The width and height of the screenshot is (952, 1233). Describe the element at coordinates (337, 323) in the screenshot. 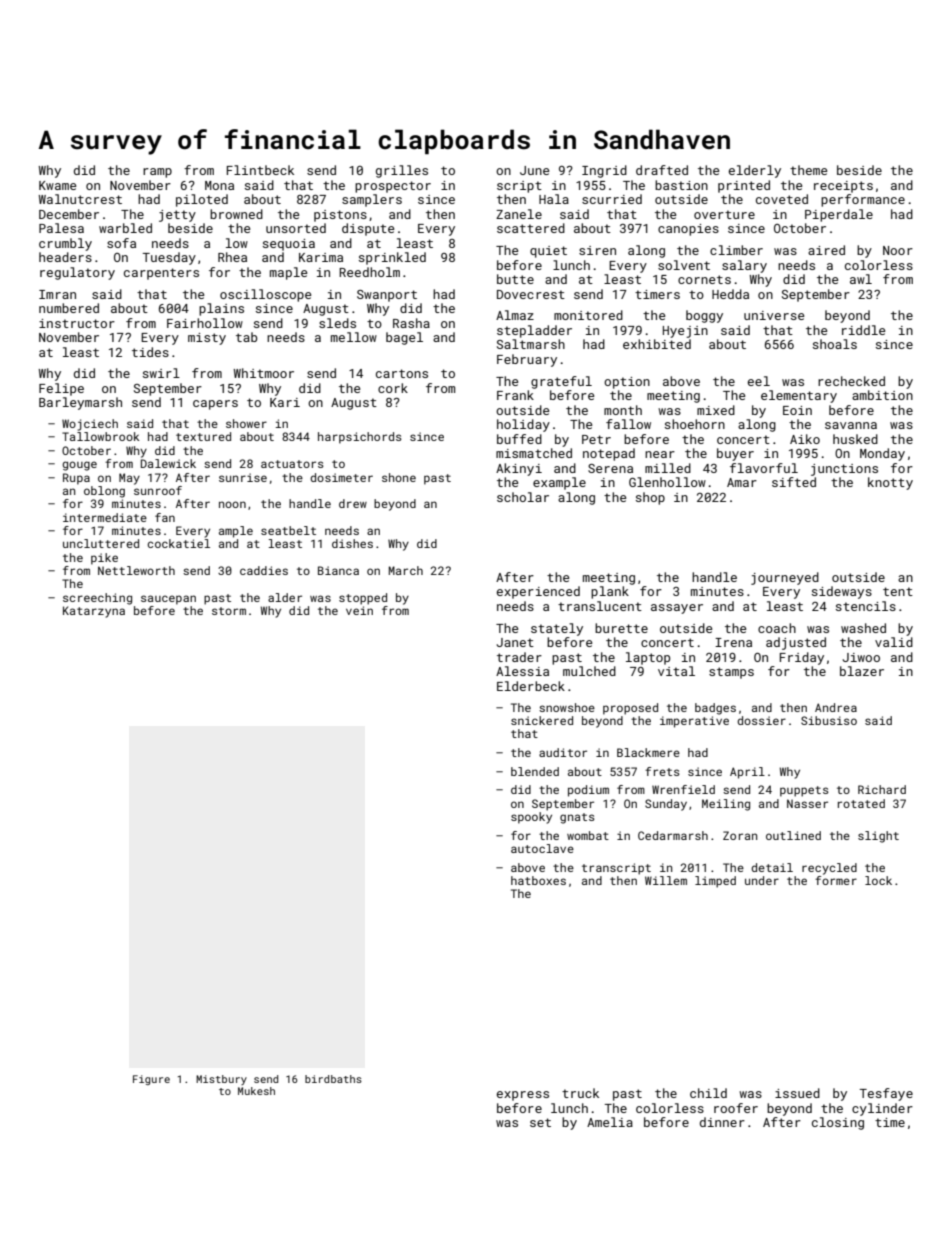

I see `sleds` at that location.
